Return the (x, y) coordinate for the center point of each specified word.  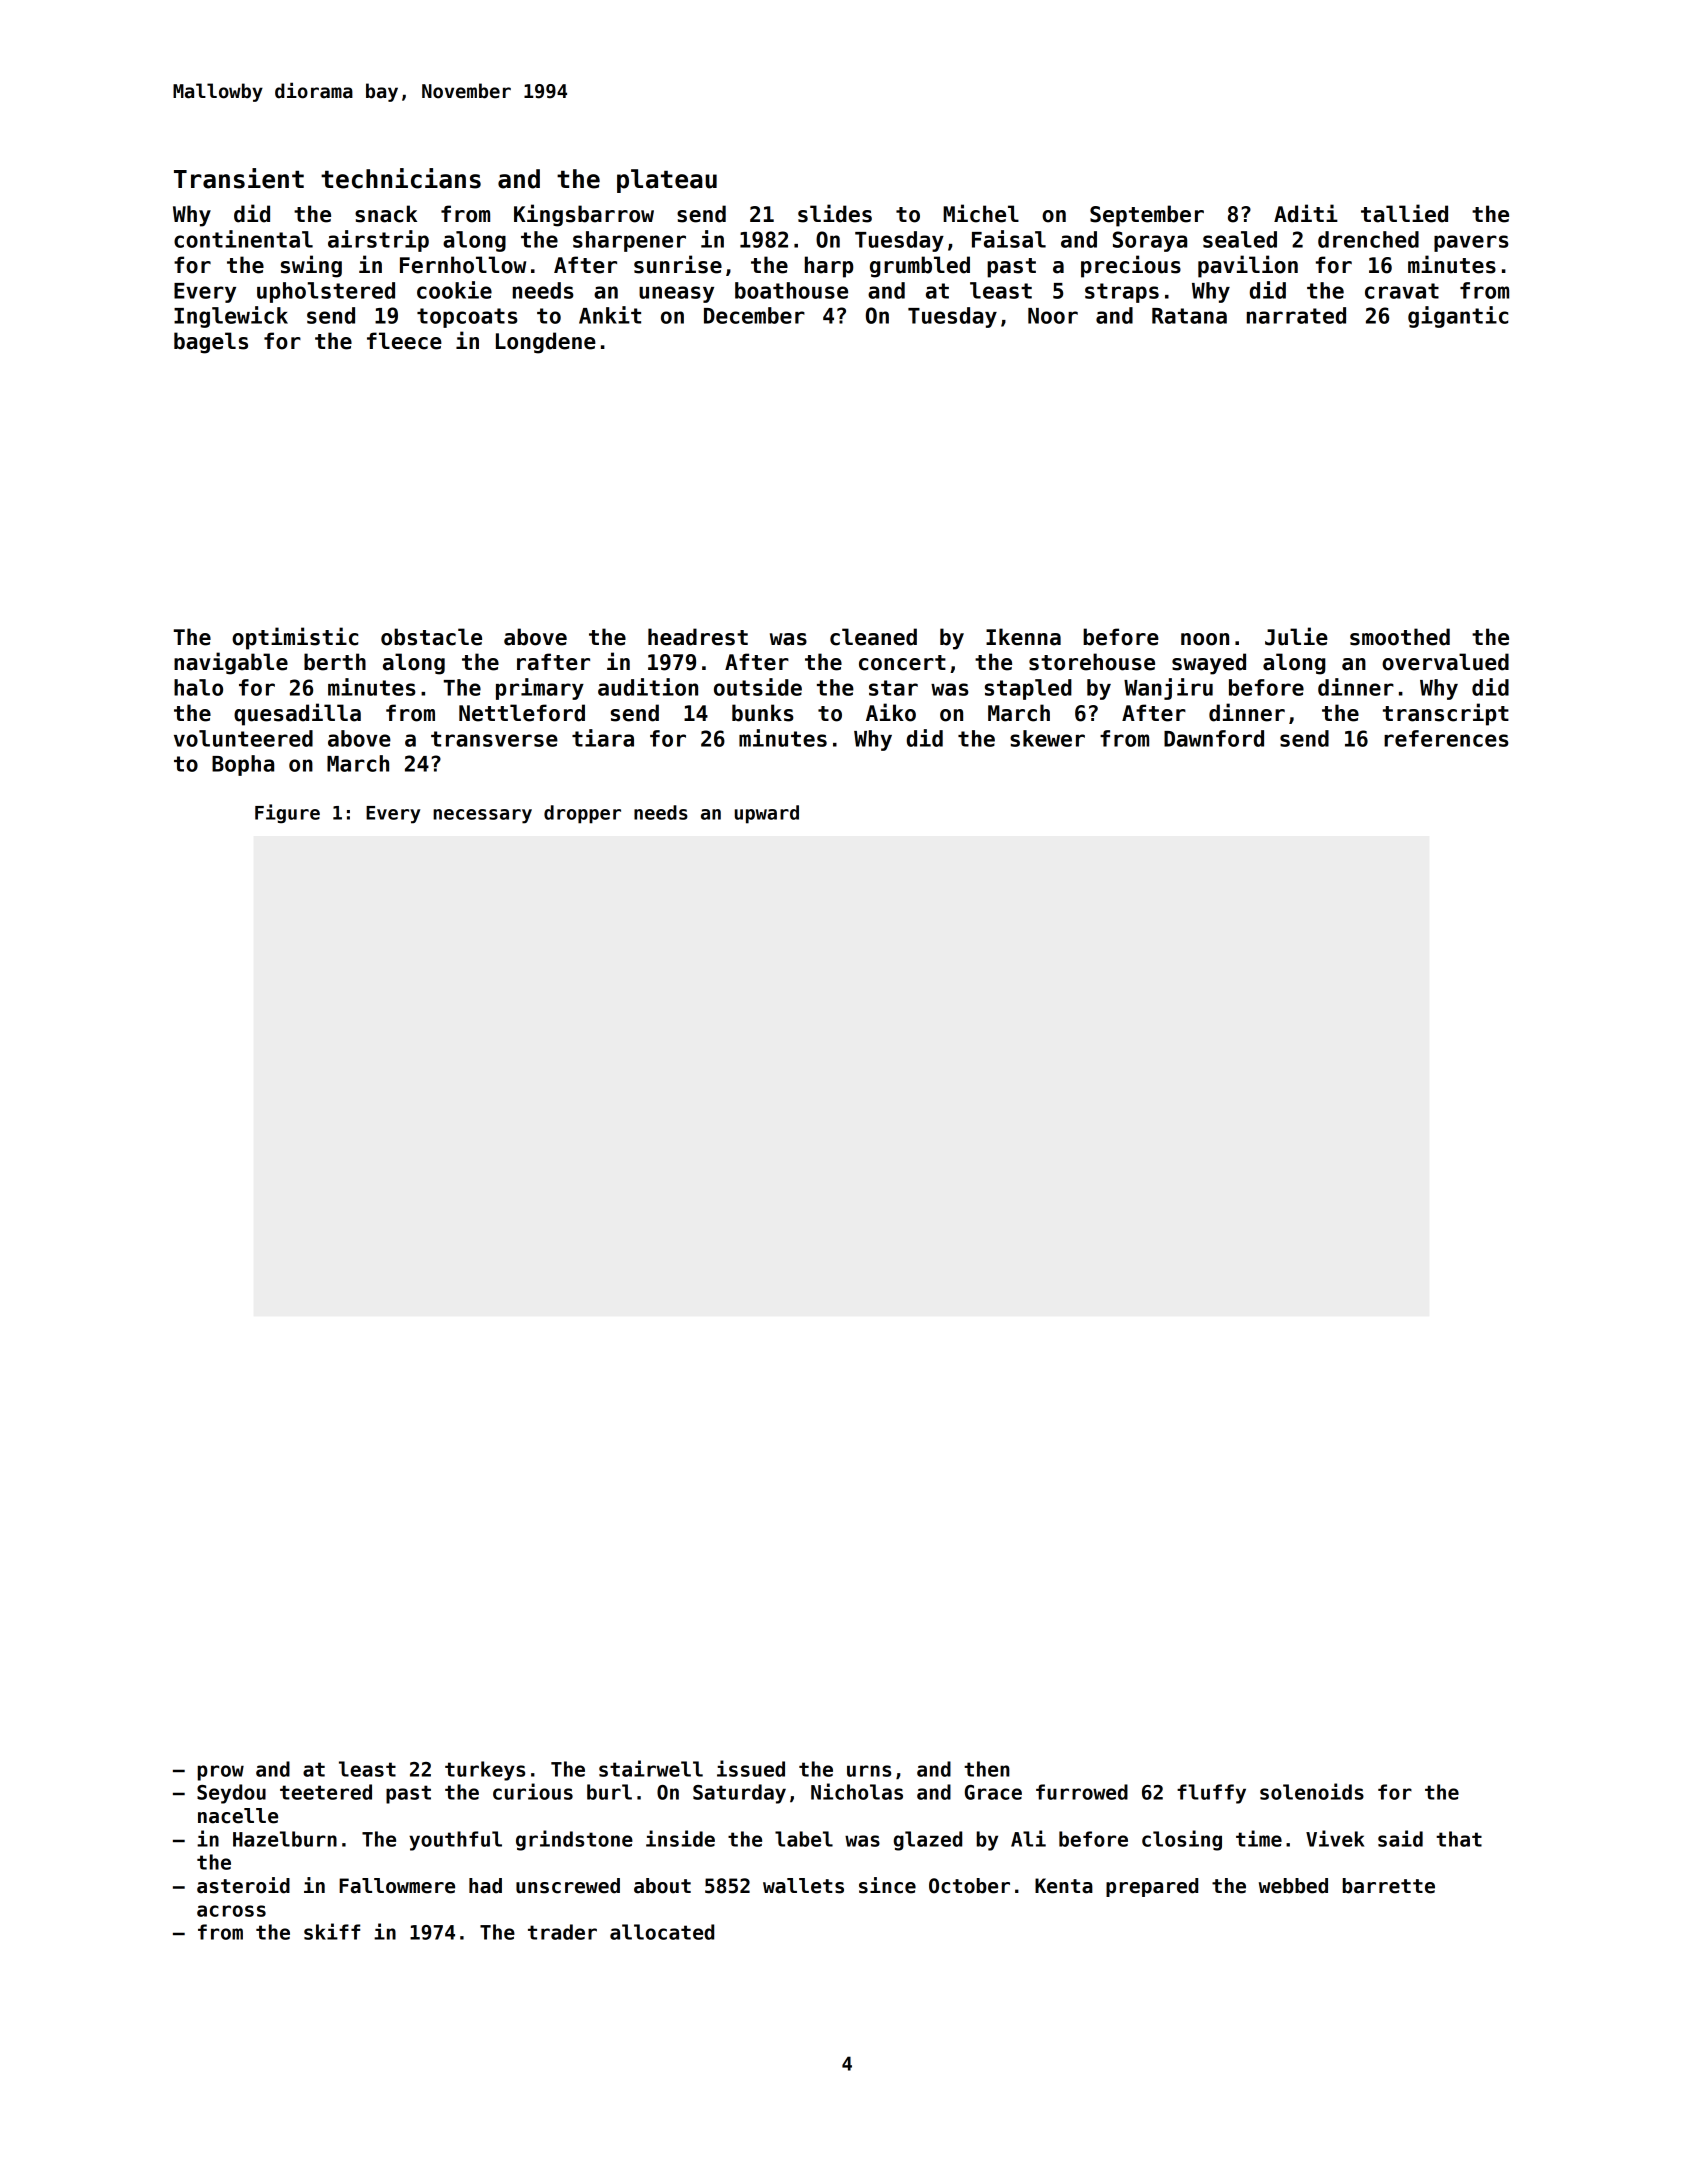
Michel (981, 213)
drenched (1368, 239)
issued (751, 1768)
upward (767, 814)
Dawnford (1214, 738)
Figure (287, 814)
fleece (404, 341)
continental (243, 239)
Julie (1296, 636)
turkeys (485, 1771)
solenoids (1312, 1791)
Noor (1053, 316)
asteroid (243, 1885)
